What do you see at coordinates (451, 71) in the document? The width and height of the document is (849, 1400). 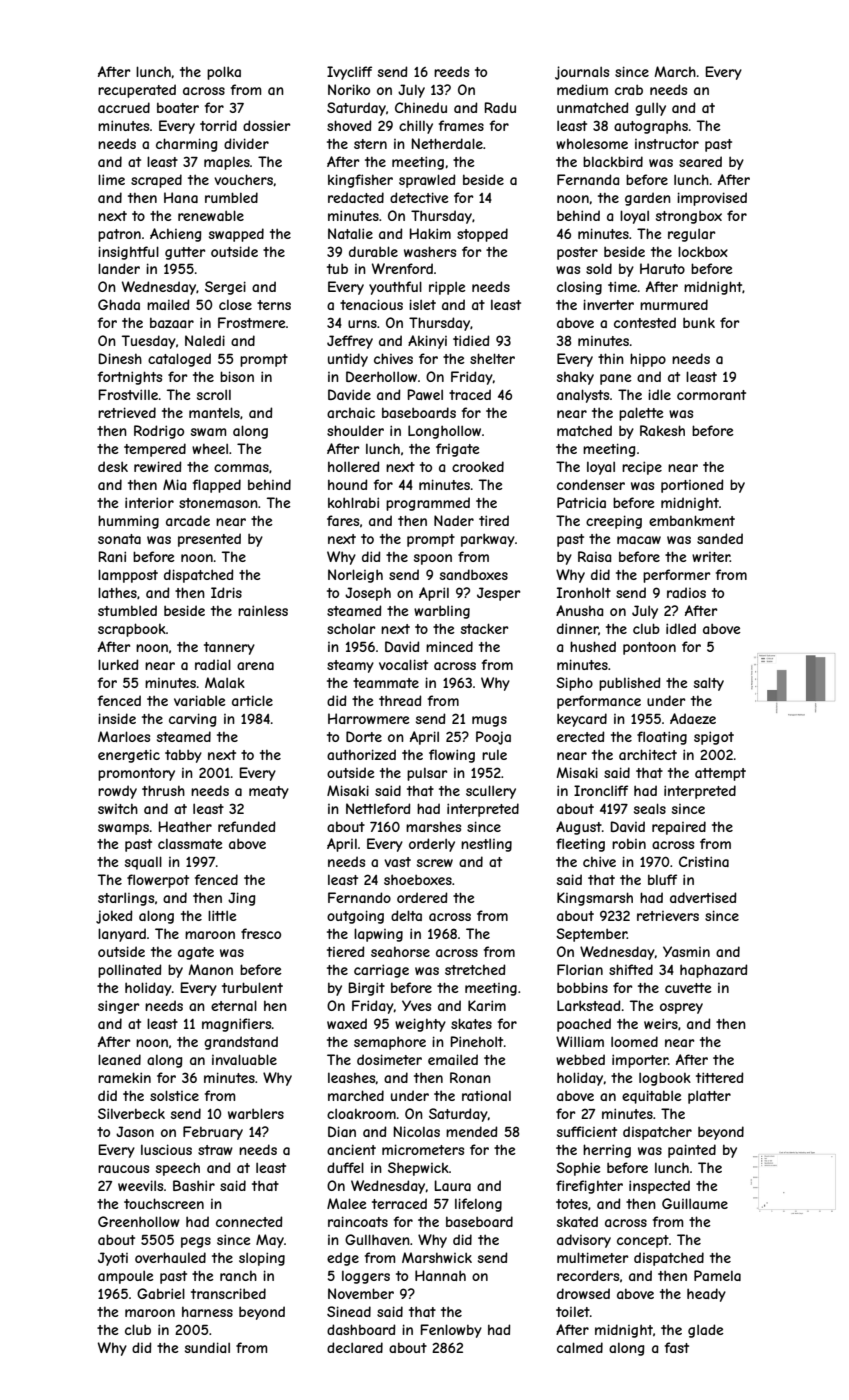 I see `reeds` at bounding box center [451, 71].
